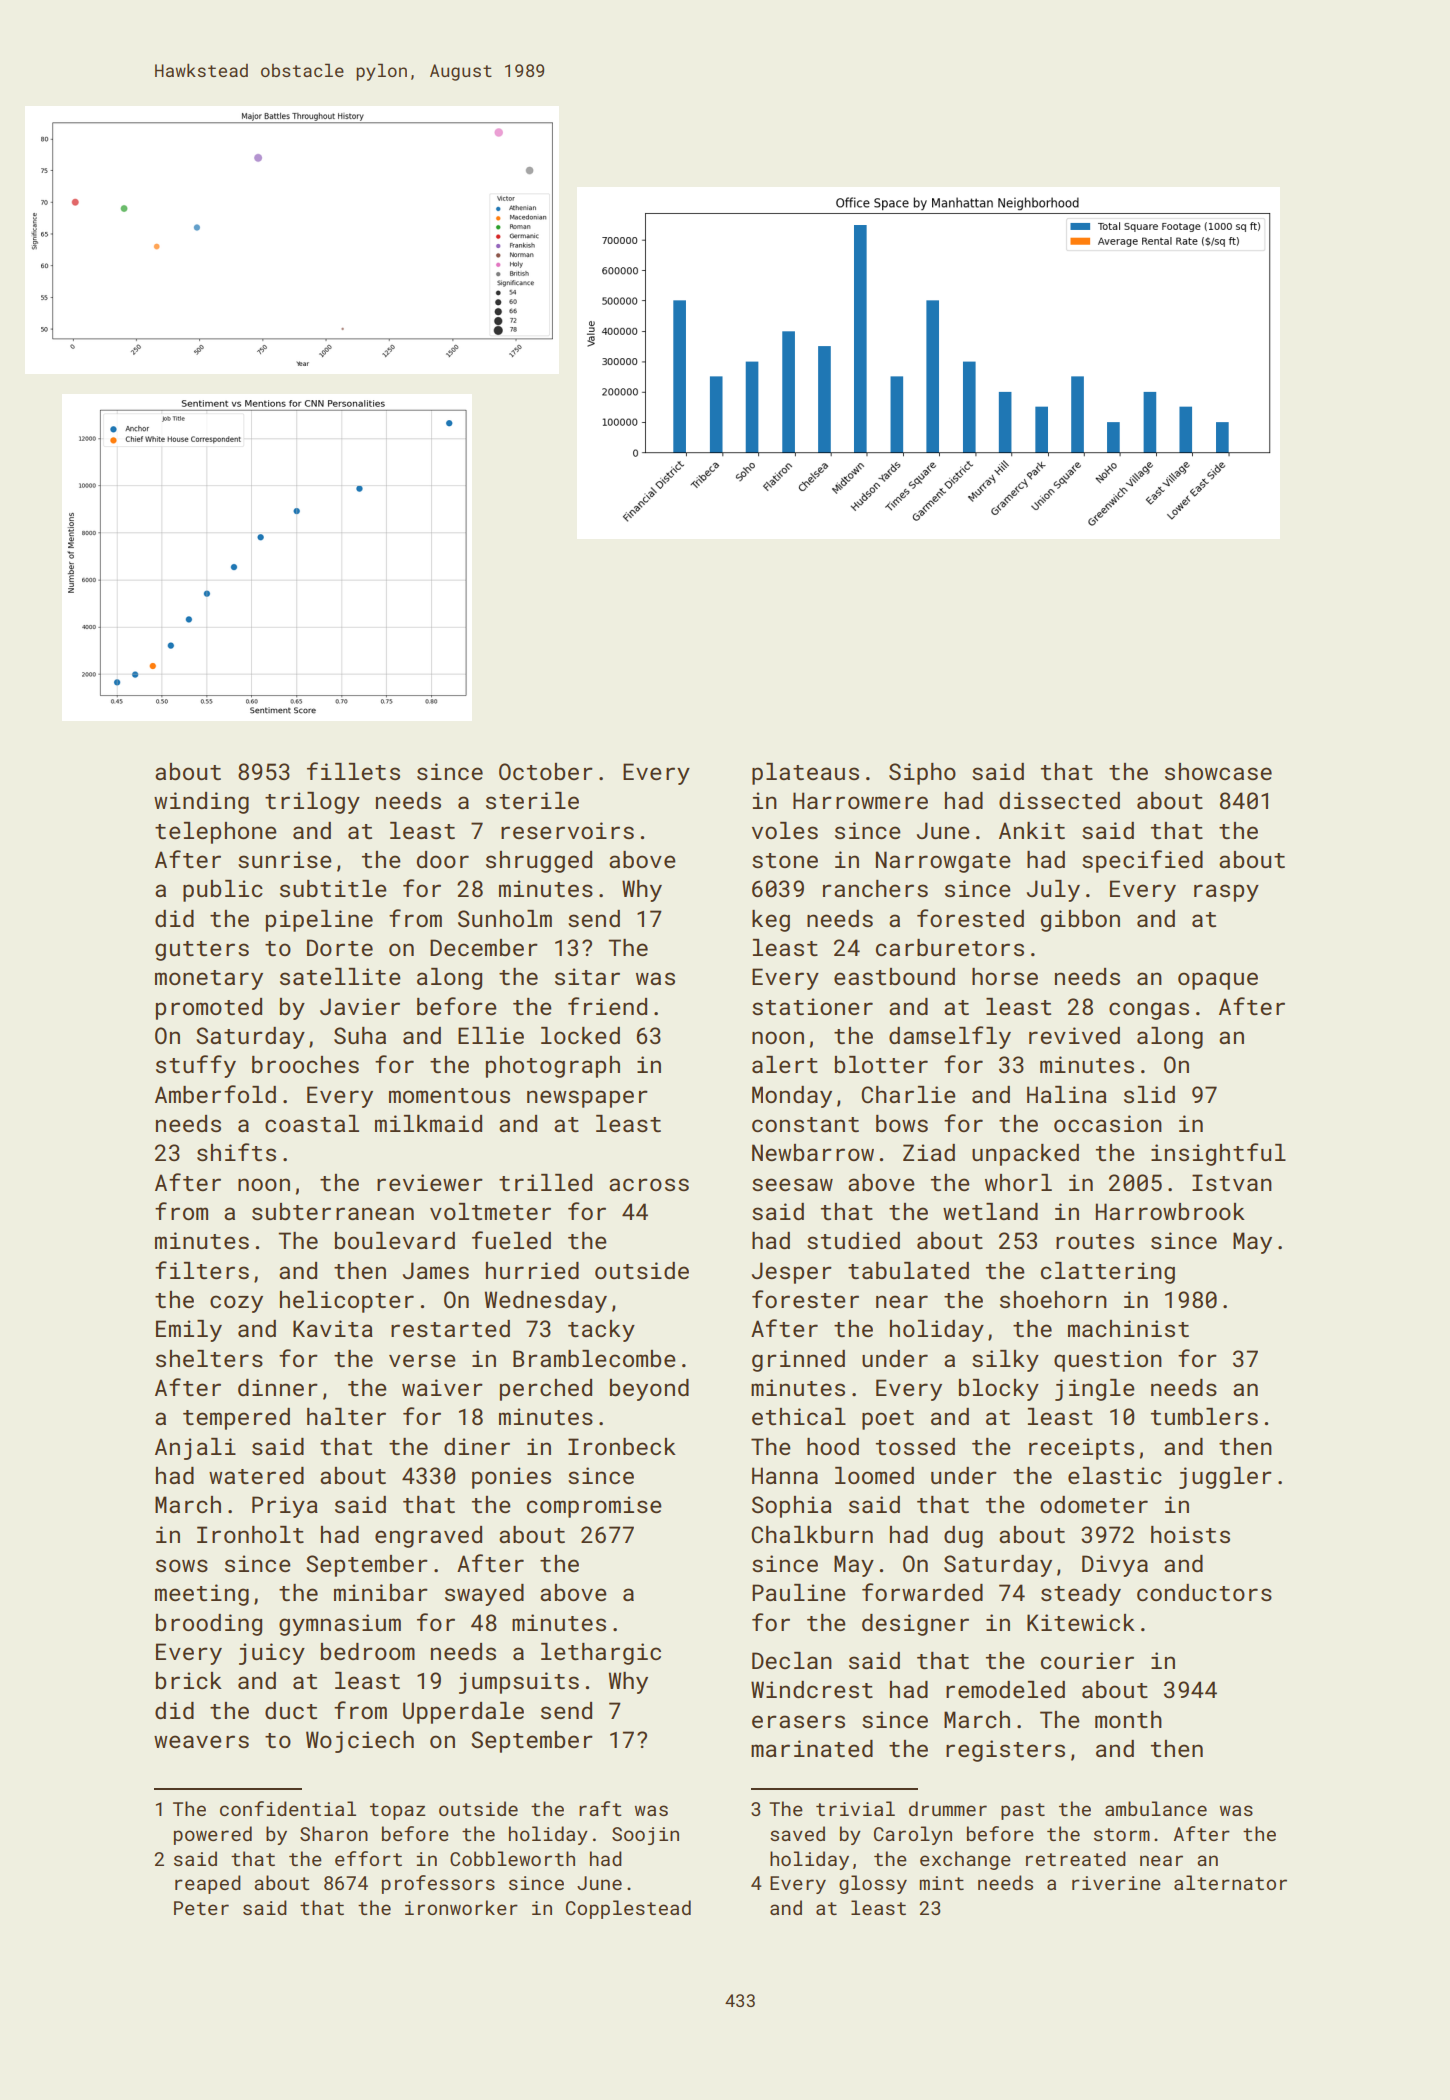 Image resolution: width=1450 pixels, height=2100 pixels. I want to click on door, so click(443, 859).
